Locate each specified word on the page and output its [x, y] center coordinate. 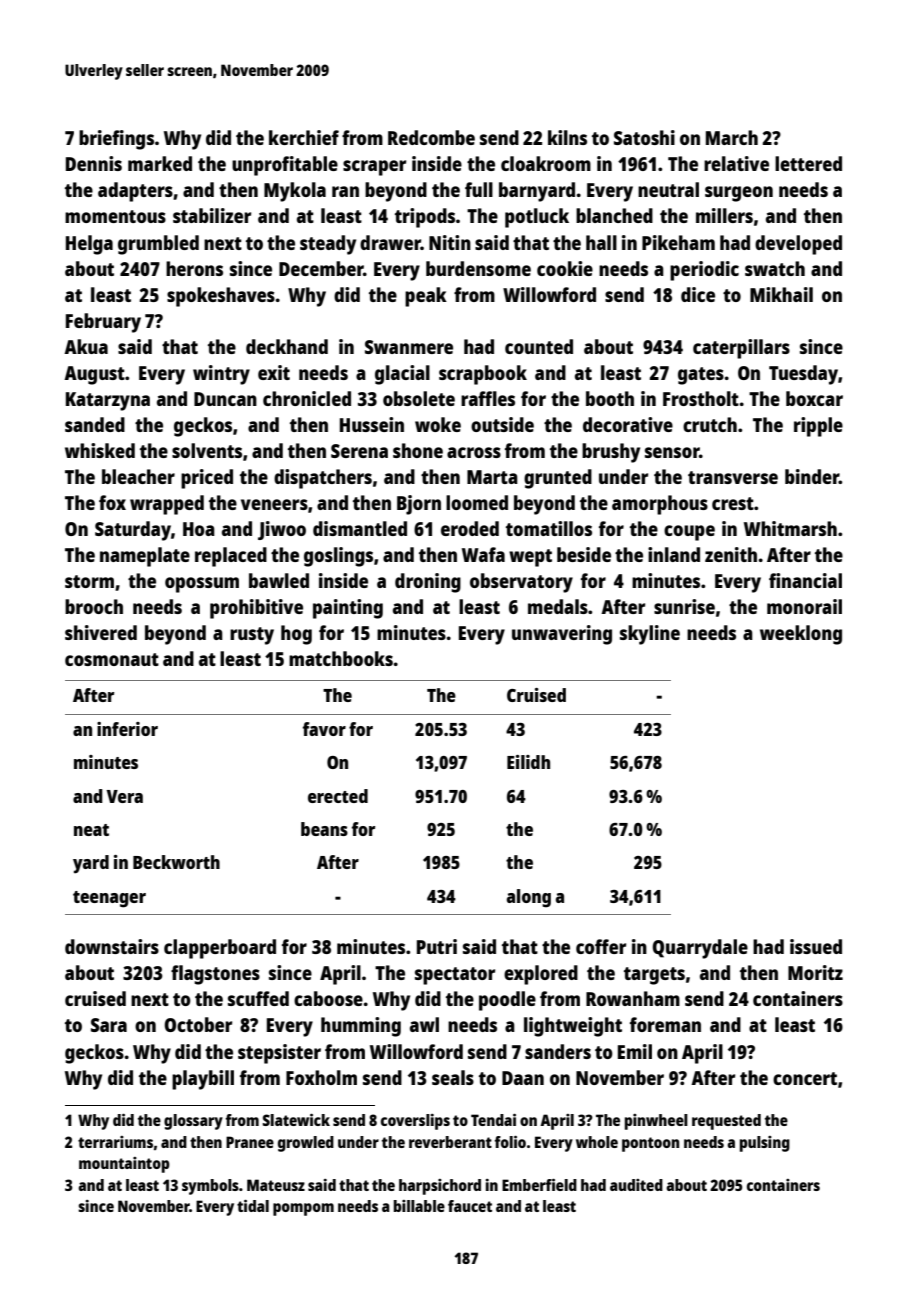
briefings [116, 140]
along [529, 898]
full [479, 189]
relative [736, 163]
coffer [601, 946]
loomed [477, 502]
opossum [202, 585]
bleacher [138, 476]
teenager [109, 899]
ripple [818, 427]
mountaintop [124, 1165]
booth [610, 398]
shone [418, 450]
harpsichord [440, 1187]
